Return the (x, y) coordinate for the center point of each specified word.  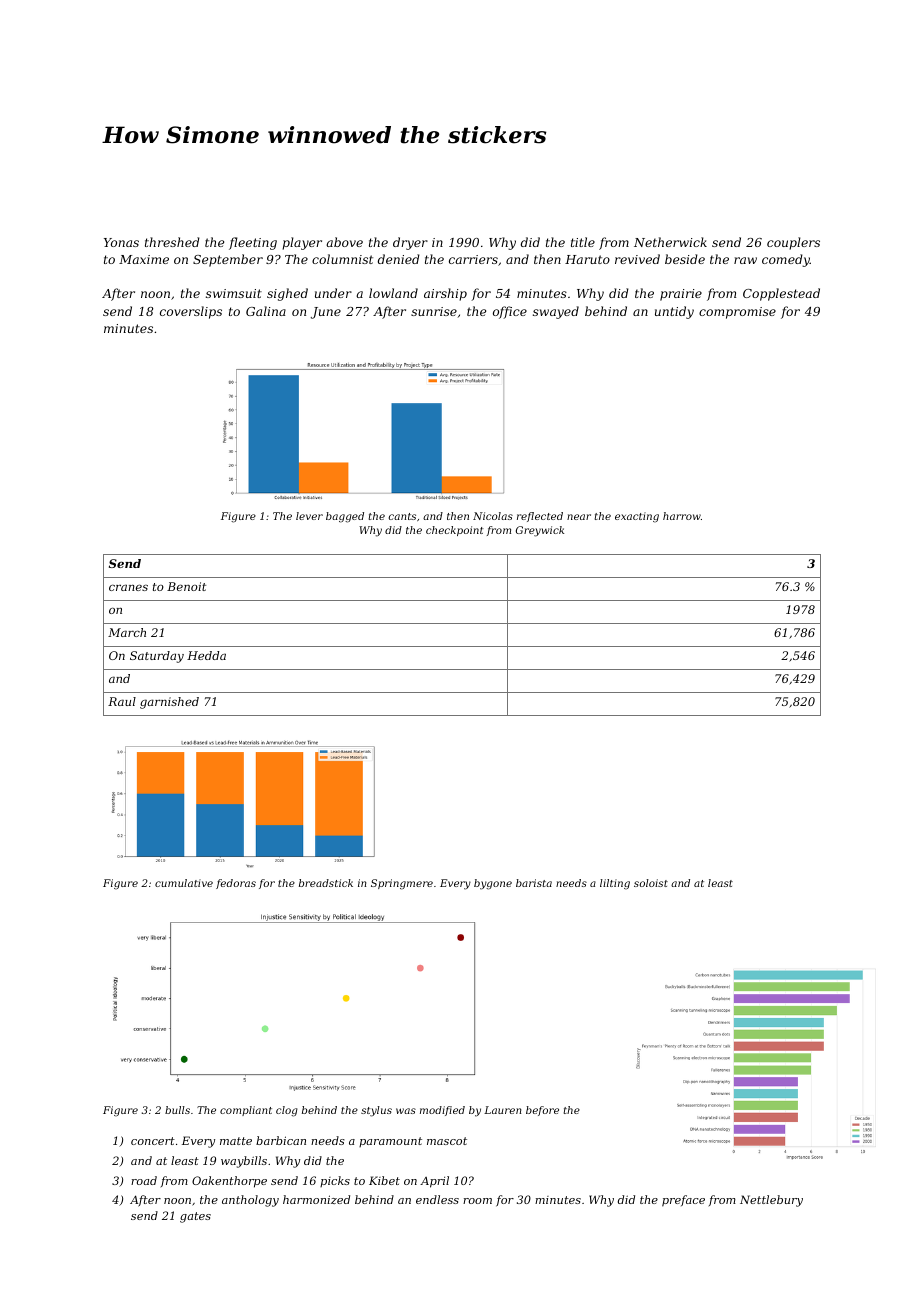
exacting (637, 517)
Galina (266, 311)
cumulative (184, 883)
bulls (177, 1110)
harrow (682, 516)
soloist (651, 883)
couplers (793, 243)
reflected (540, 517)
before (542, 1111)
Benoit (186, 586)
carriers (473, 259)
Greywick (540, 531)
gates (195, 1217)
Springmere (402, 884)
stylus (376, 1111)
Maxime (144, 259)
